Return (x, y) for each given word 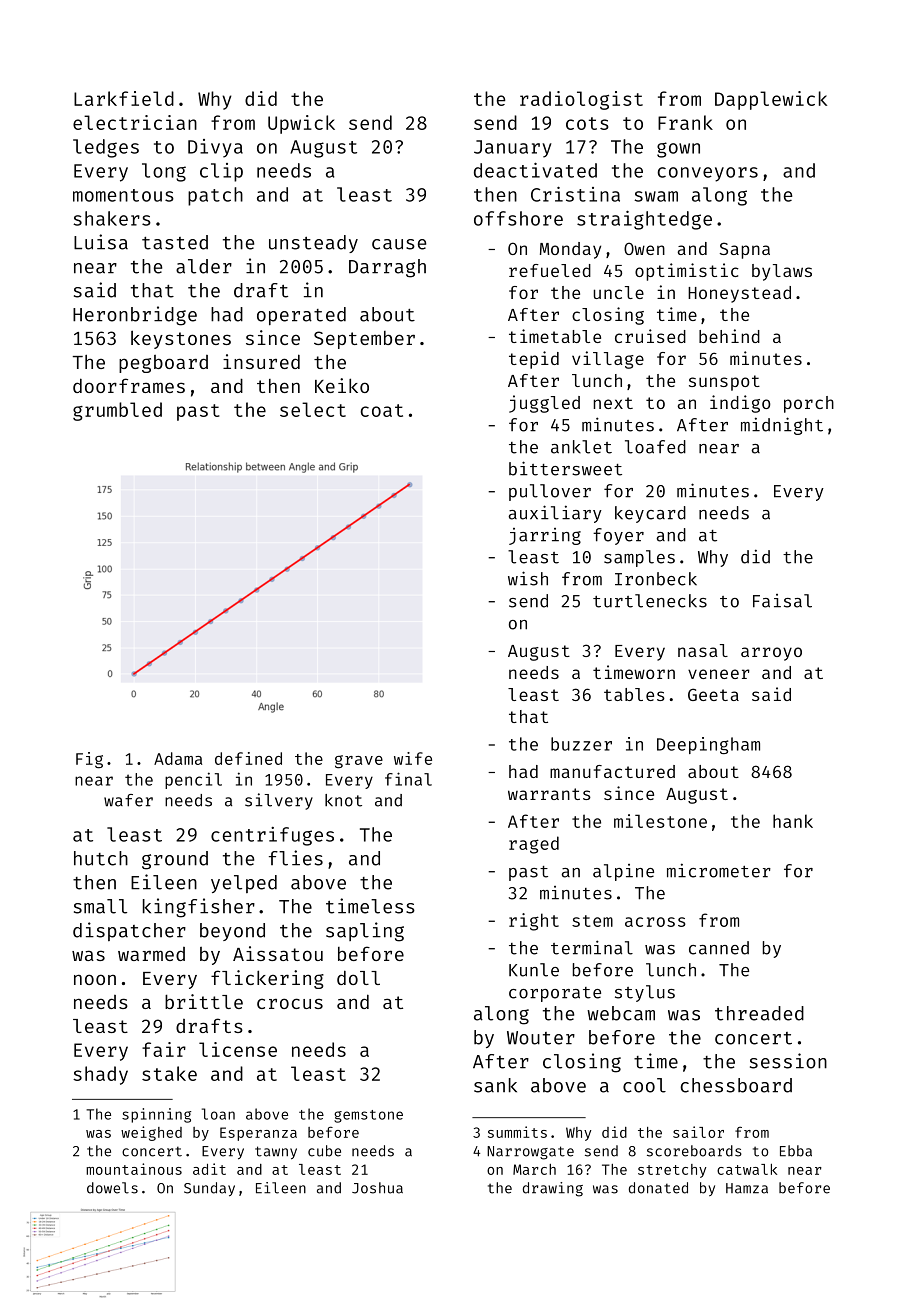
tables (634, 694)
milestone (660, 821)
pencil (193, 780)
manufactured (612, 771)
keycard (650, 514)
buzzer (581, 744)
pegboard (163, 364)
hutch (101, 858)
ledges (106, 148)
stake (169, 1073)
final (408, 779)
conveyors (708, 174)
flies (296, 858)
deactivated (535, 170)
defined (248, 758)
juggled (544, 404)
